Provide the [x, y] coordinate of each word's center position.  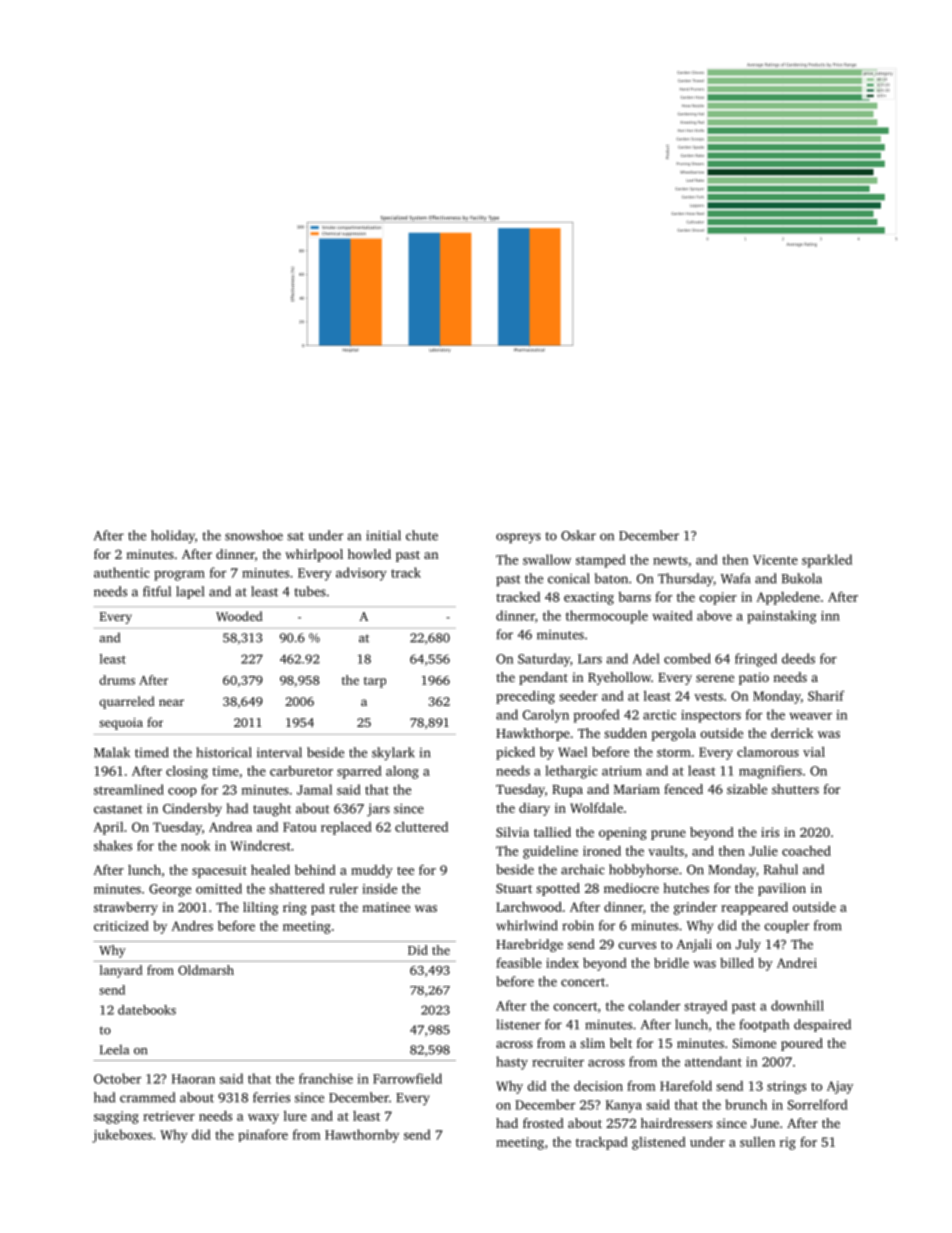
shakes [113, 845]
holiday [173, 537]
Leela [114, 1050]
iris [770, 832]
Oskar [578, 535]
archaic [583, 869]
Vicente [775, 560]
